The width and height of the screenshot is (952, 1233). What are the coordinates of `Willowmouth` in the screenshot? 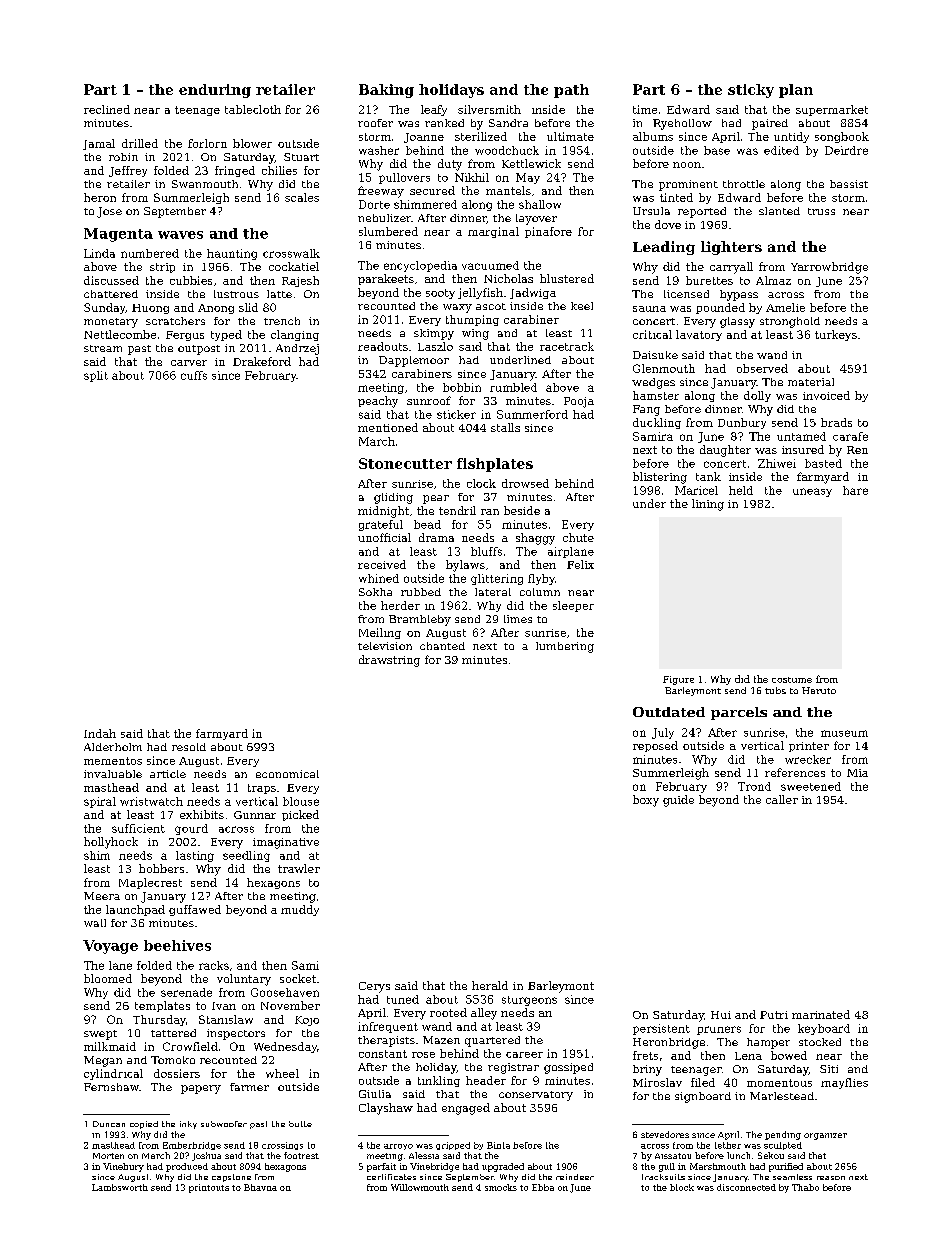 It's located at (420, 1187).
